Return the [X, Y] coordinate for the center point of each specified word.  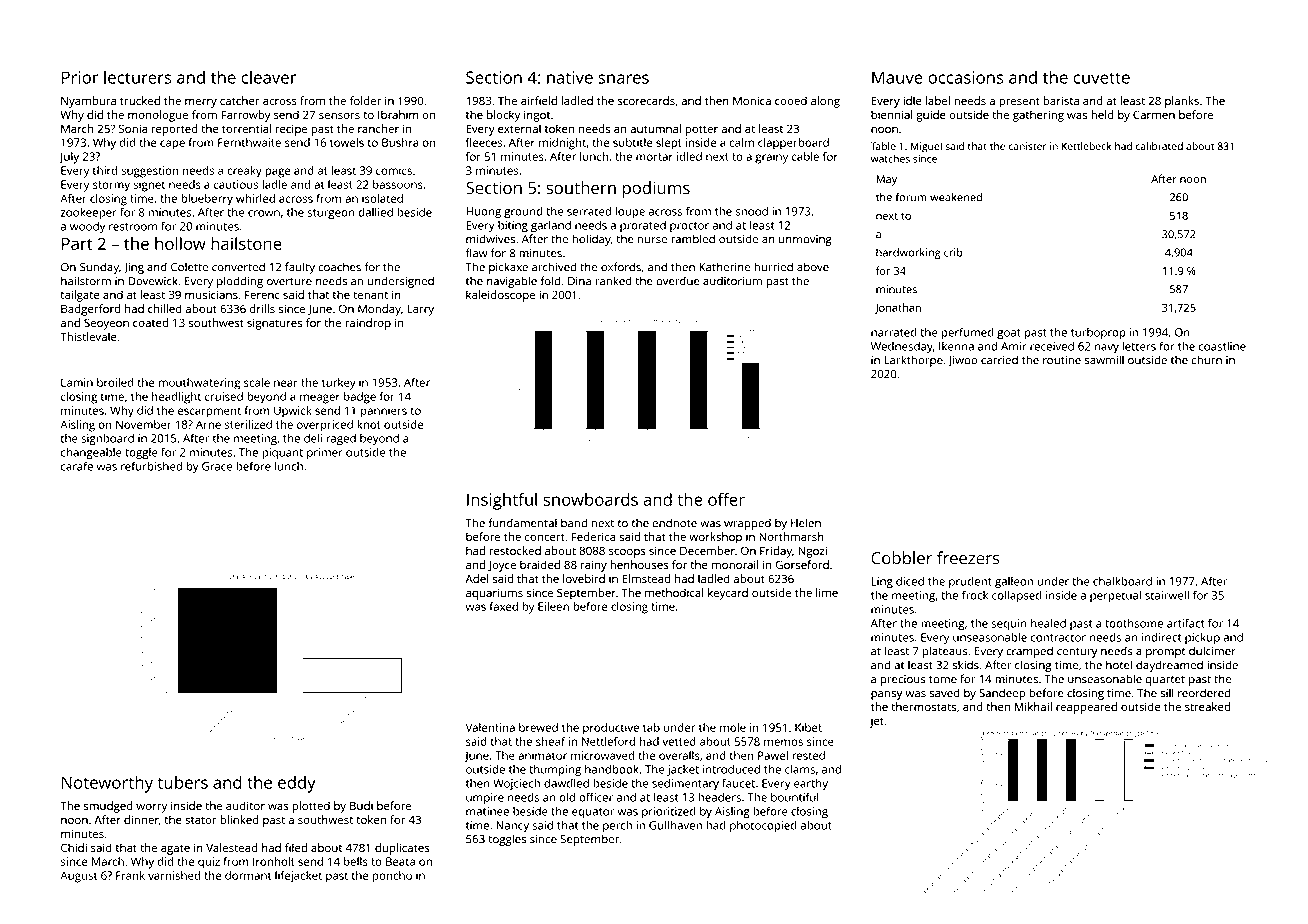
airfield [539, 100]
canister [1027, 146]
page [278, 173]
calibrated [1159, 146]
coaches [339, 267]
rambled [693, 239]
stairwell [1167, 595]
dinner [141, 819]
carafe [77, 466]
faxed [504, 606]
